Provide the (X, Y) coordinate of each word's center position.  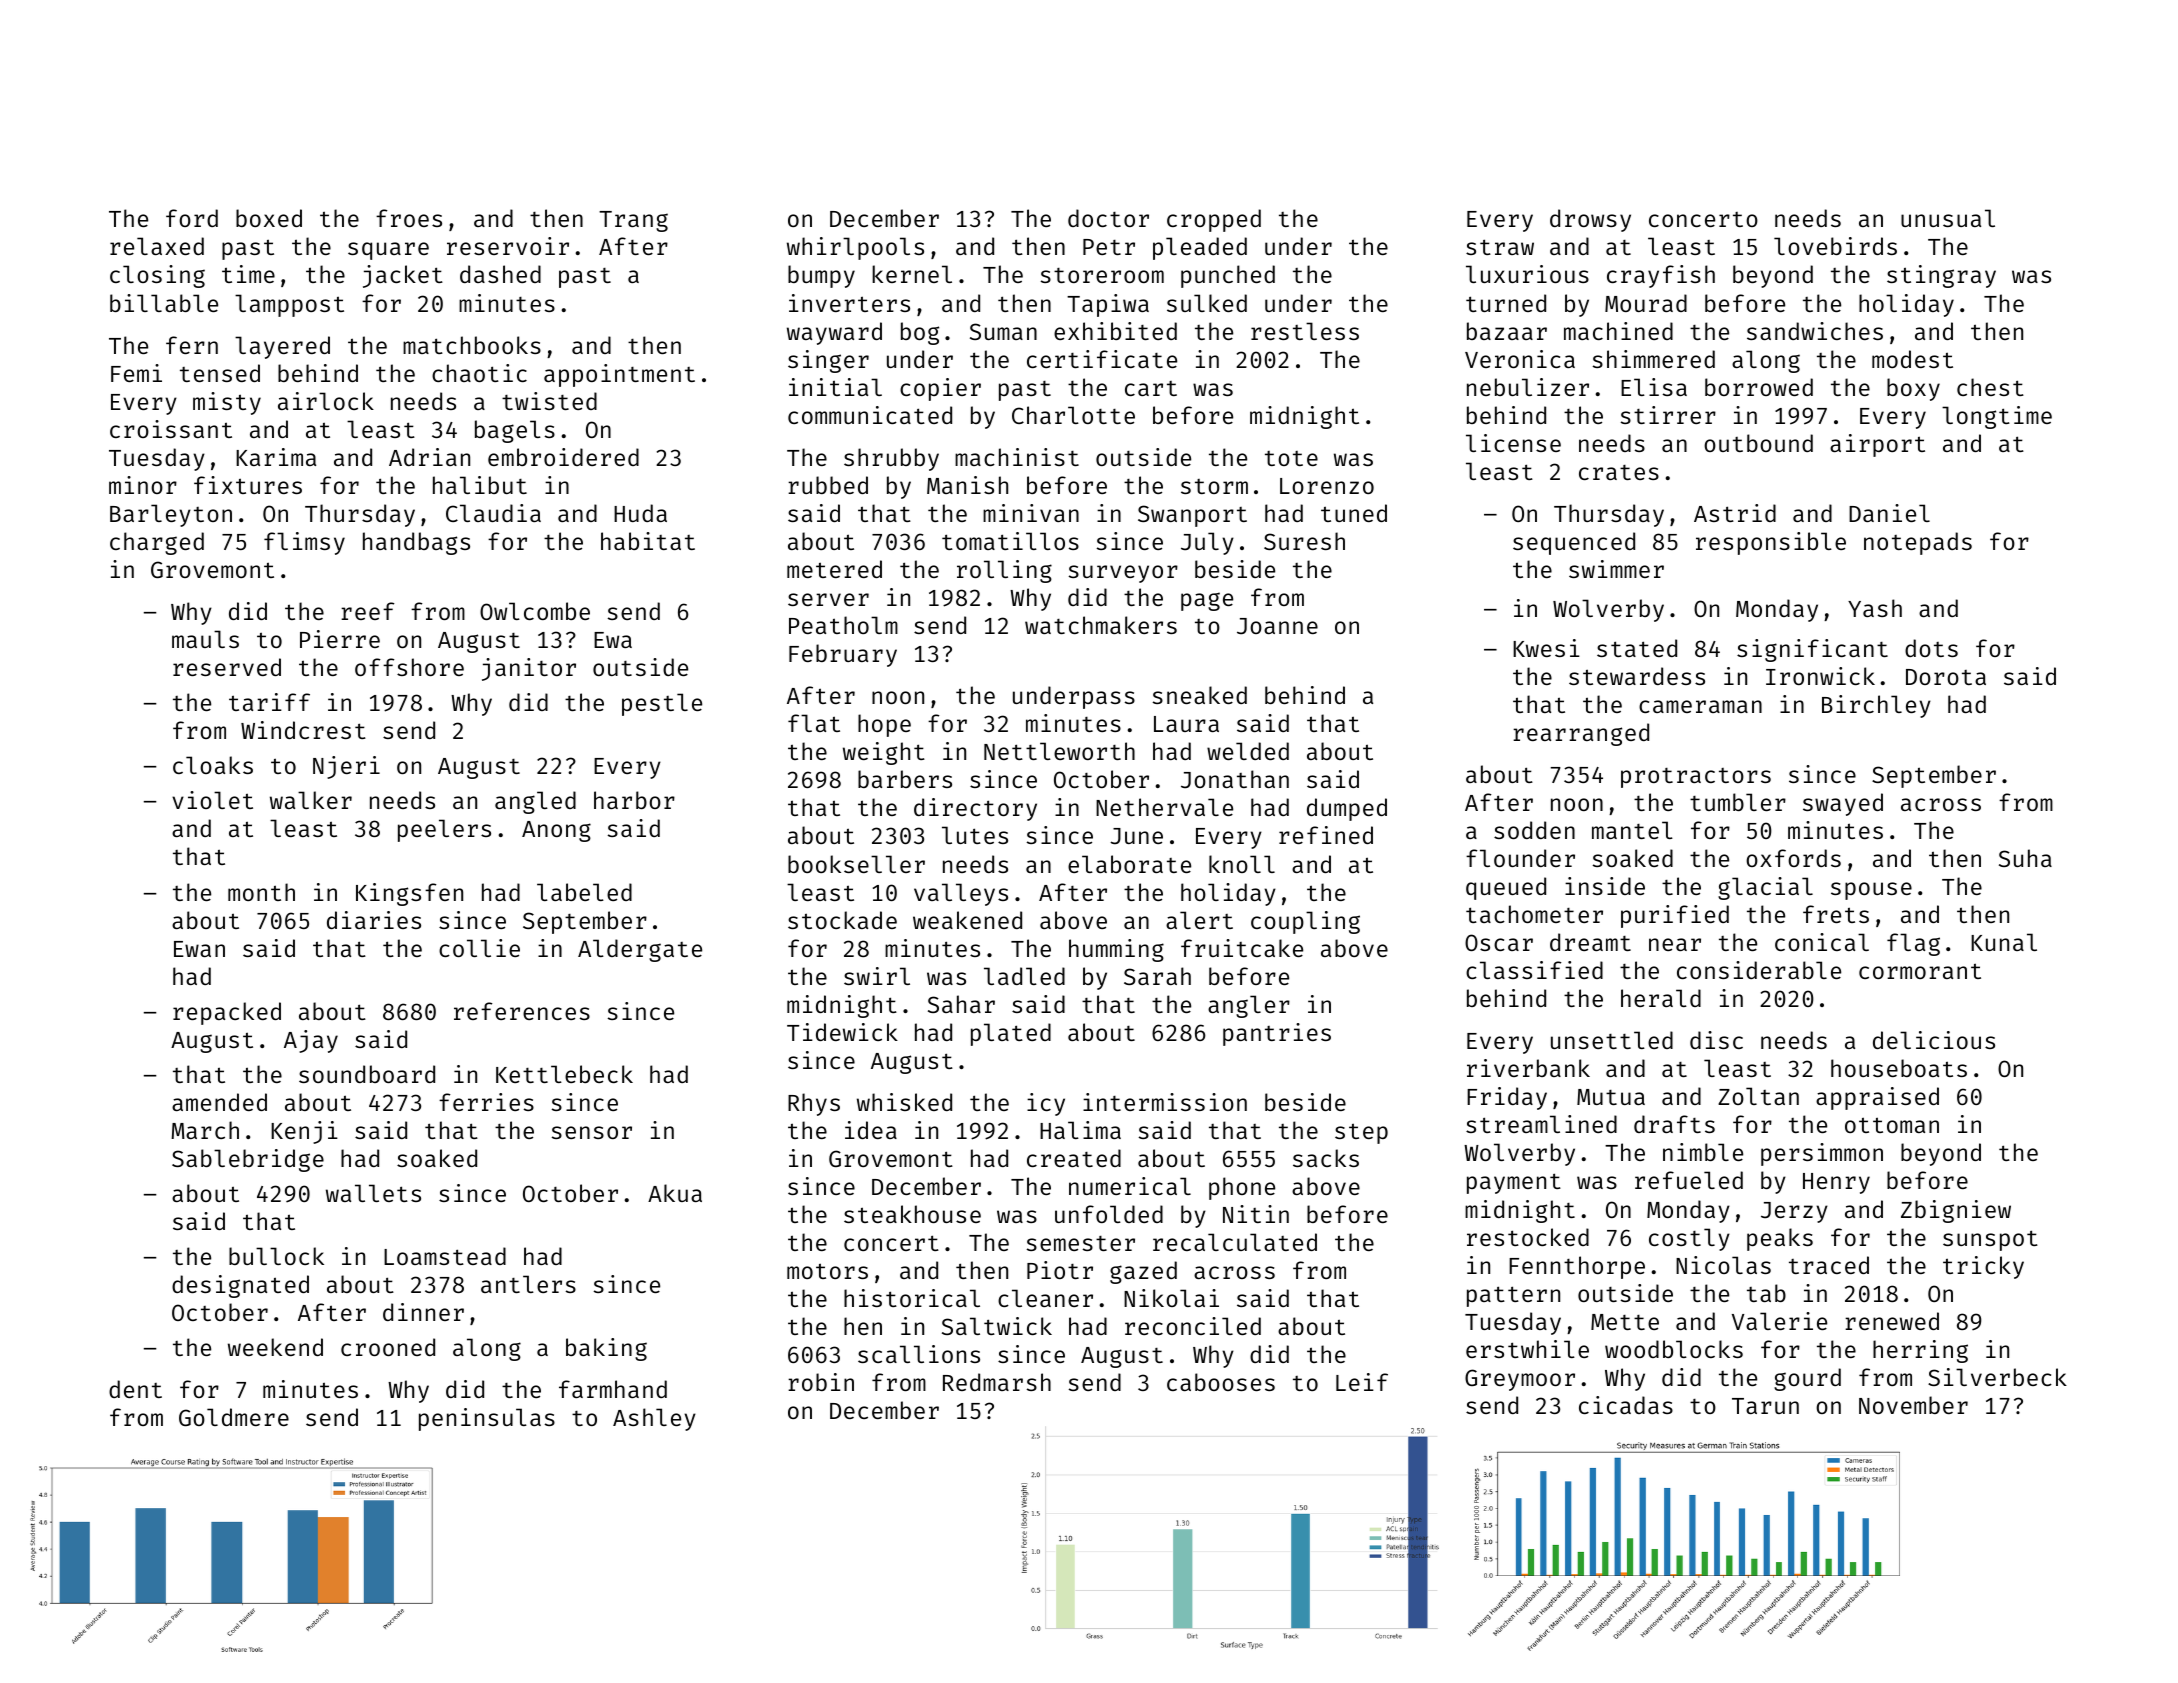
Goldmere (234, 1417)
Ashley (654, 1419)
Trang (633, 221)
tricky (1983, 1267)
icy (1046, 1104)
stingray (1941, 276)
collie (479, 948)
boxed (269, 218)
